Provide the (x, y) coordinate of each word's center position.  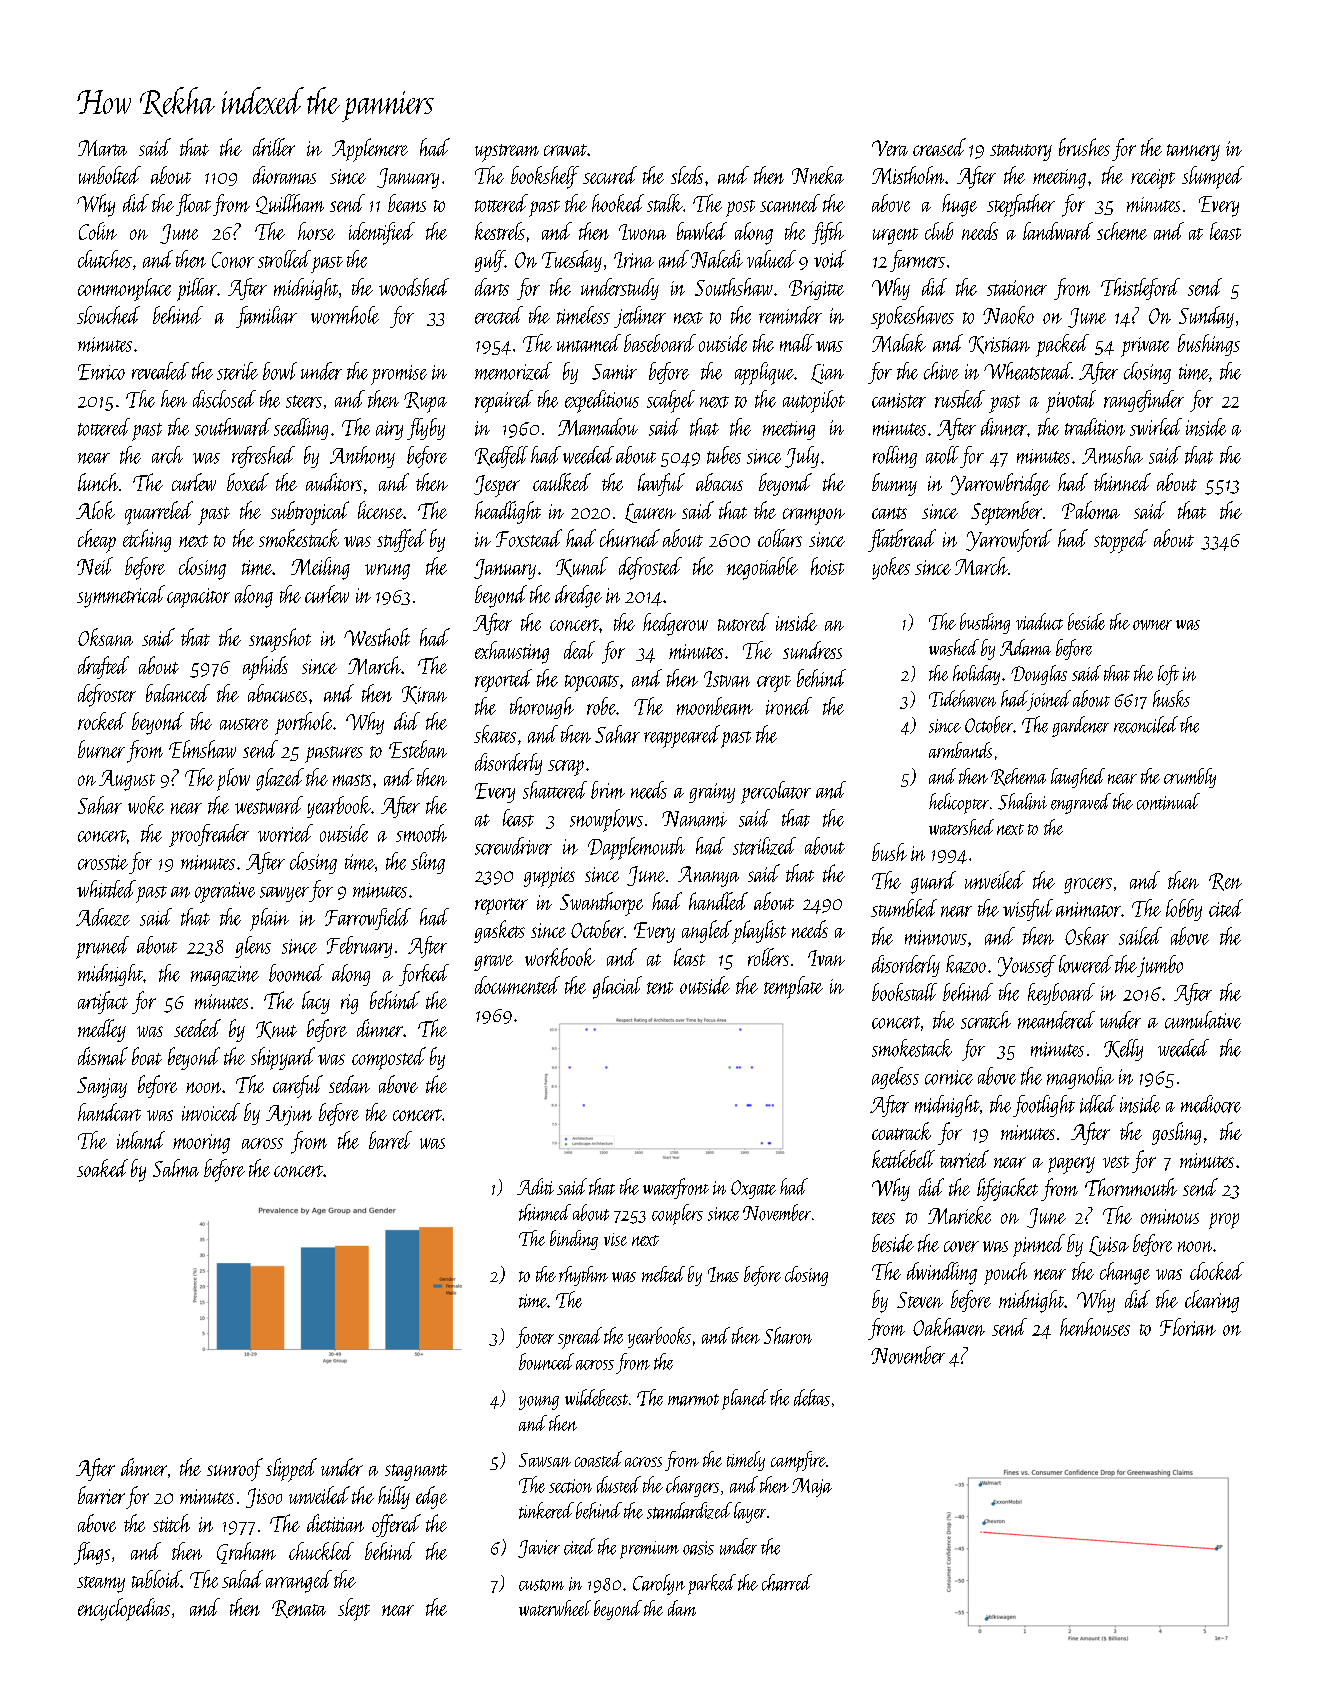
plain (269, 919)
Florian (1188, 1327)
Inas (723, 1274)
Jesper (497, 486)
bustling (985, 623)
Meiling (320, 568)
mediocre (1211, 1104)
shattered (555, 790)
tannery (1193, 152)
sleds (687, 175)
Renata (299, 1609)
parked (712, 1584)
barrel (390, 1140)
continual (1168, 801)
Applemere (370, 150)
